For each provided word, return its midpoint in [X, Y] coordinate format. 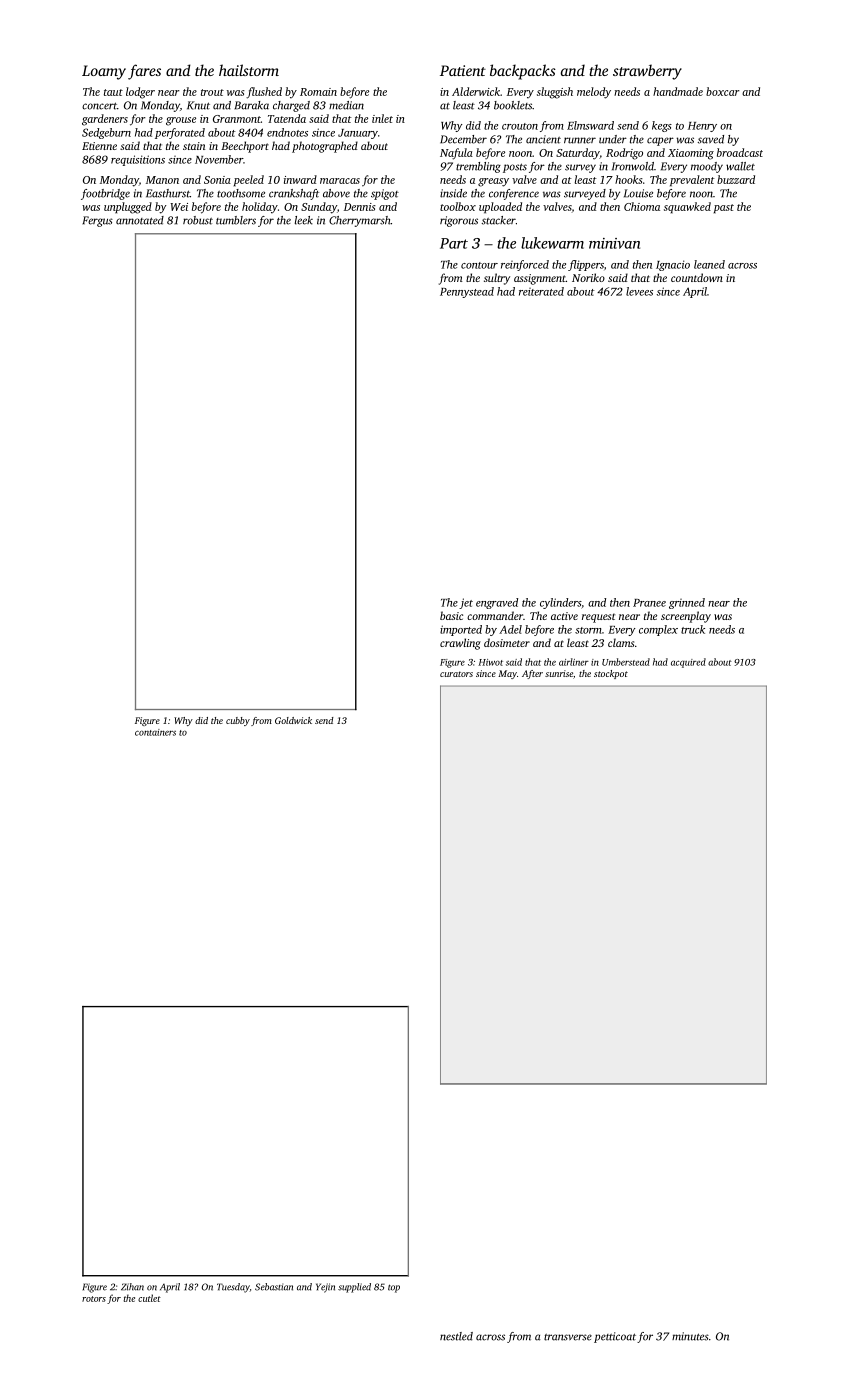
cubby [238, 721]
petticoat [615, 1337]
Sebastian [274, 1287]
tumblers [236, 220]
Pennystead [467, 292]
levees [639, 291]
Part [454, 243]
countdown [697, 277]
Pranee [649, 603]
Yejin [325, 1288]
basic [451, 615]
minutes [690, 1336]
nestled [456, 1336]
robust [198, 220]
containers [155, 732]
